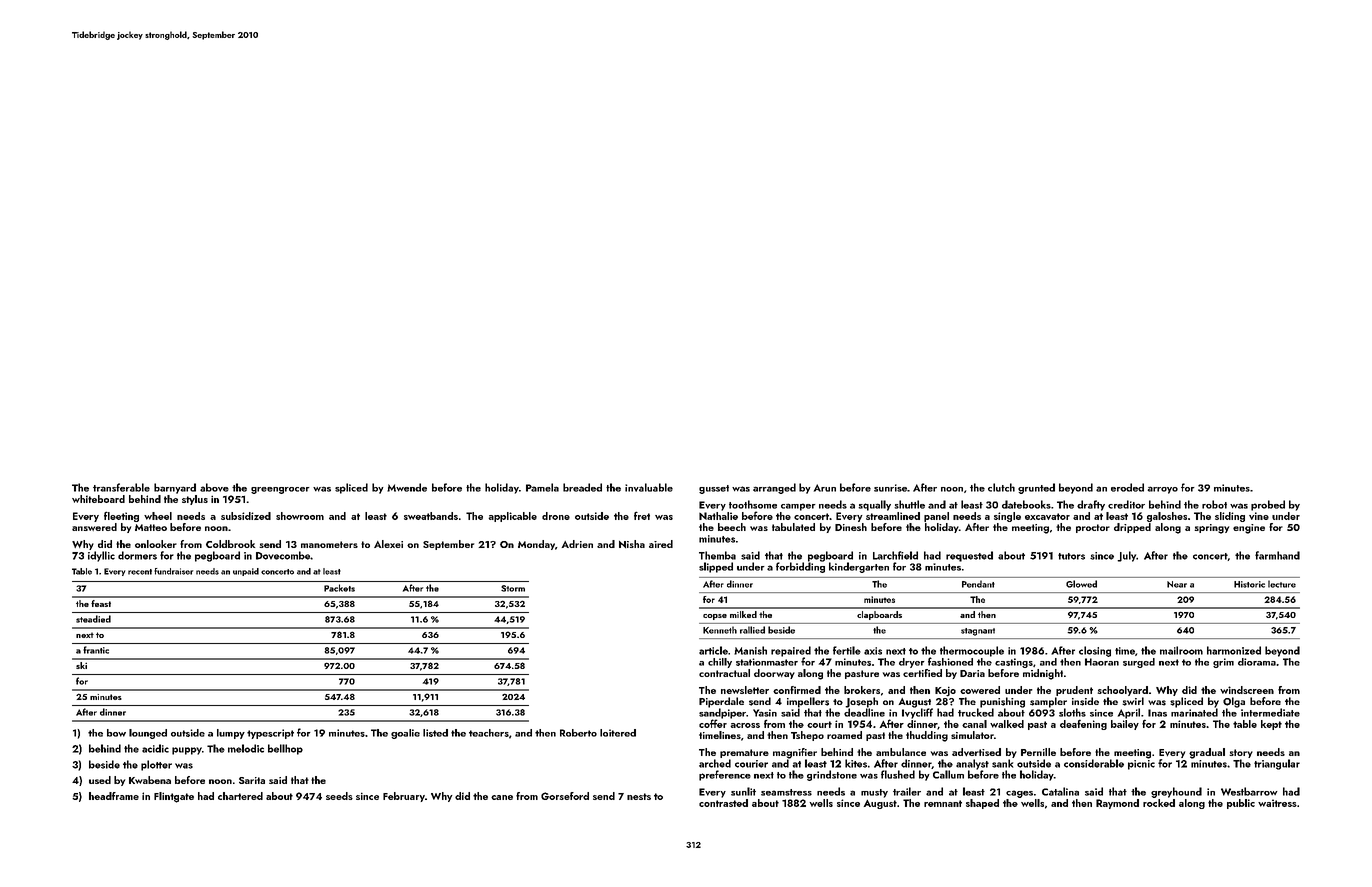 The image size is (1372, 887). Describe the element at coordinates (1234, 650) in the page. I see `harmonized` at that location.
